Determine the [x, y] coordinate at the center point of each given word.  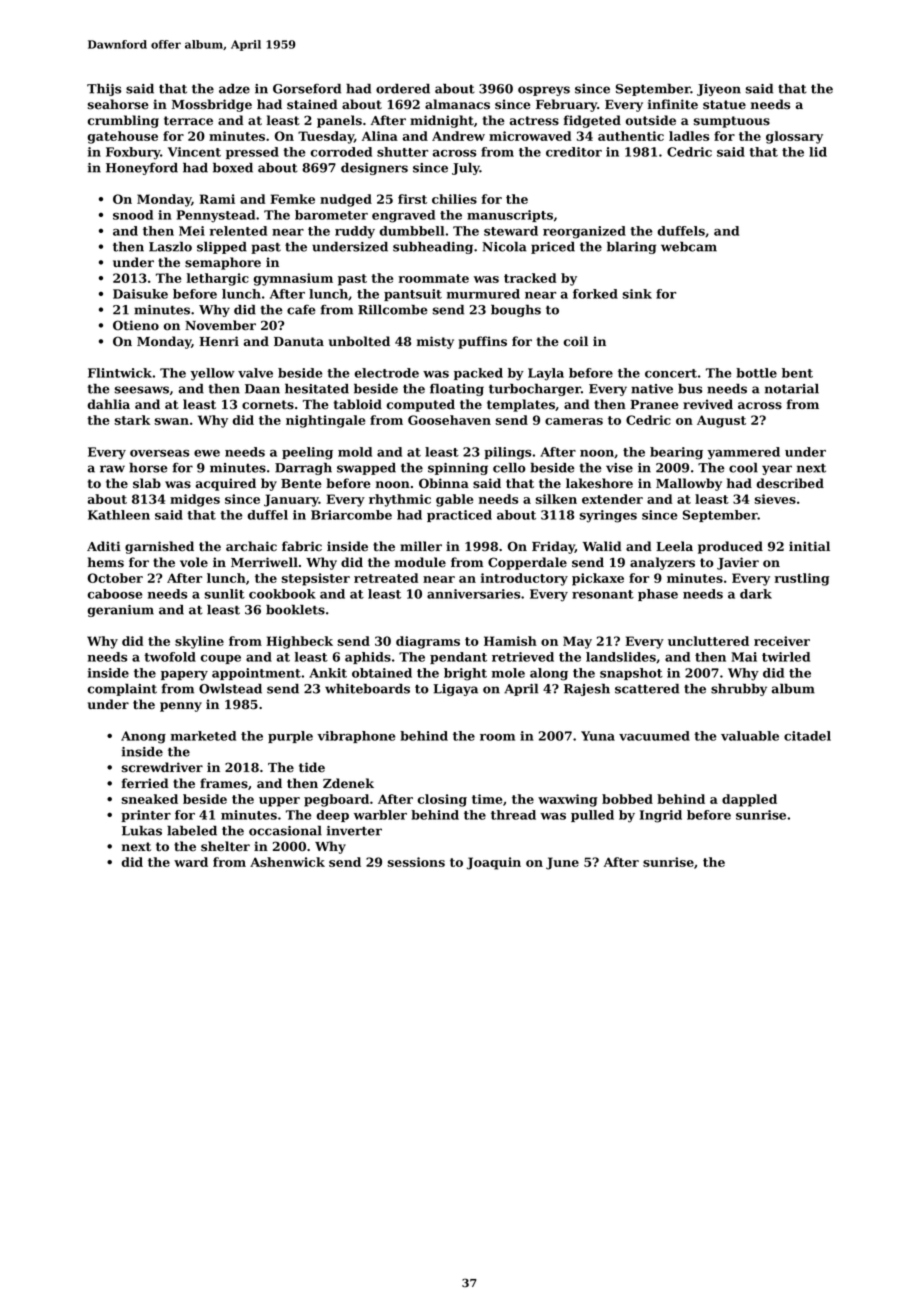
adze [234, 88]
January [291, 500]
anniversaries [473, 594]
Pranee [654, 405]
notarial [792, 388]
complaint [122, 690]
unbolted [359, 341]
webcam [689, 246]
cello [509, 467]
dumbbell [412, 231]
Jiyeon [719, 90]
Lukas [142, 831]
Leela [674, 546]
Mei [192, 231]
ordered [403, 89]
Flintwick [120, 373]
